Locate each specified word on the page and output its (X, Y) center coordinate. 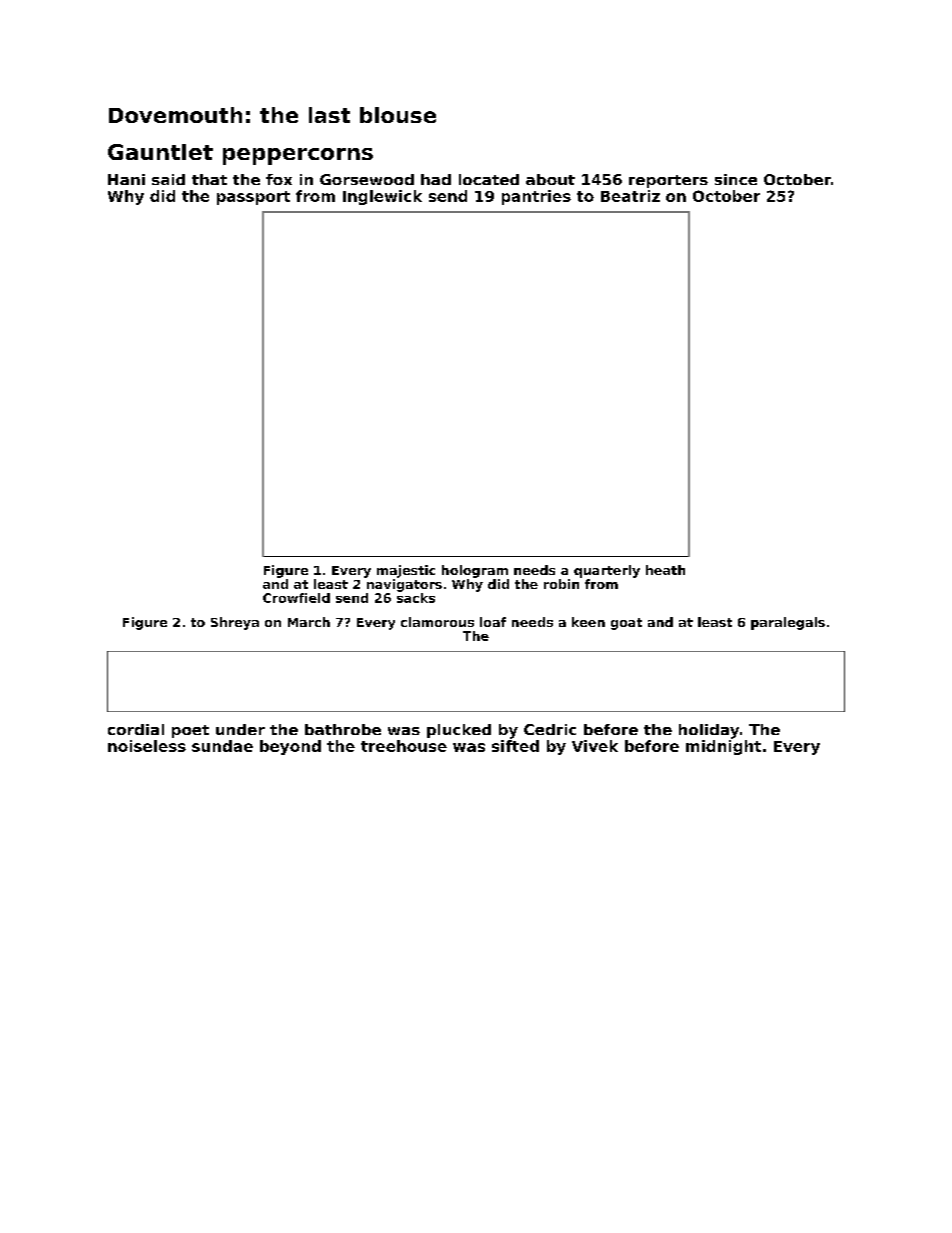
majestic (406, 571)
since (736, 179)
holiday (709, 731)
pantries (536, 197)
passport (253, 198)
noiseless (147, 746)
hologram (475, 571)
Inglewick (382, 197)
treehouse (404, 746)
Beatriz (630, 196)
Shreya (235, 623)
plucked (459, 731)
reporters (668, 181)
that (209, 179)
